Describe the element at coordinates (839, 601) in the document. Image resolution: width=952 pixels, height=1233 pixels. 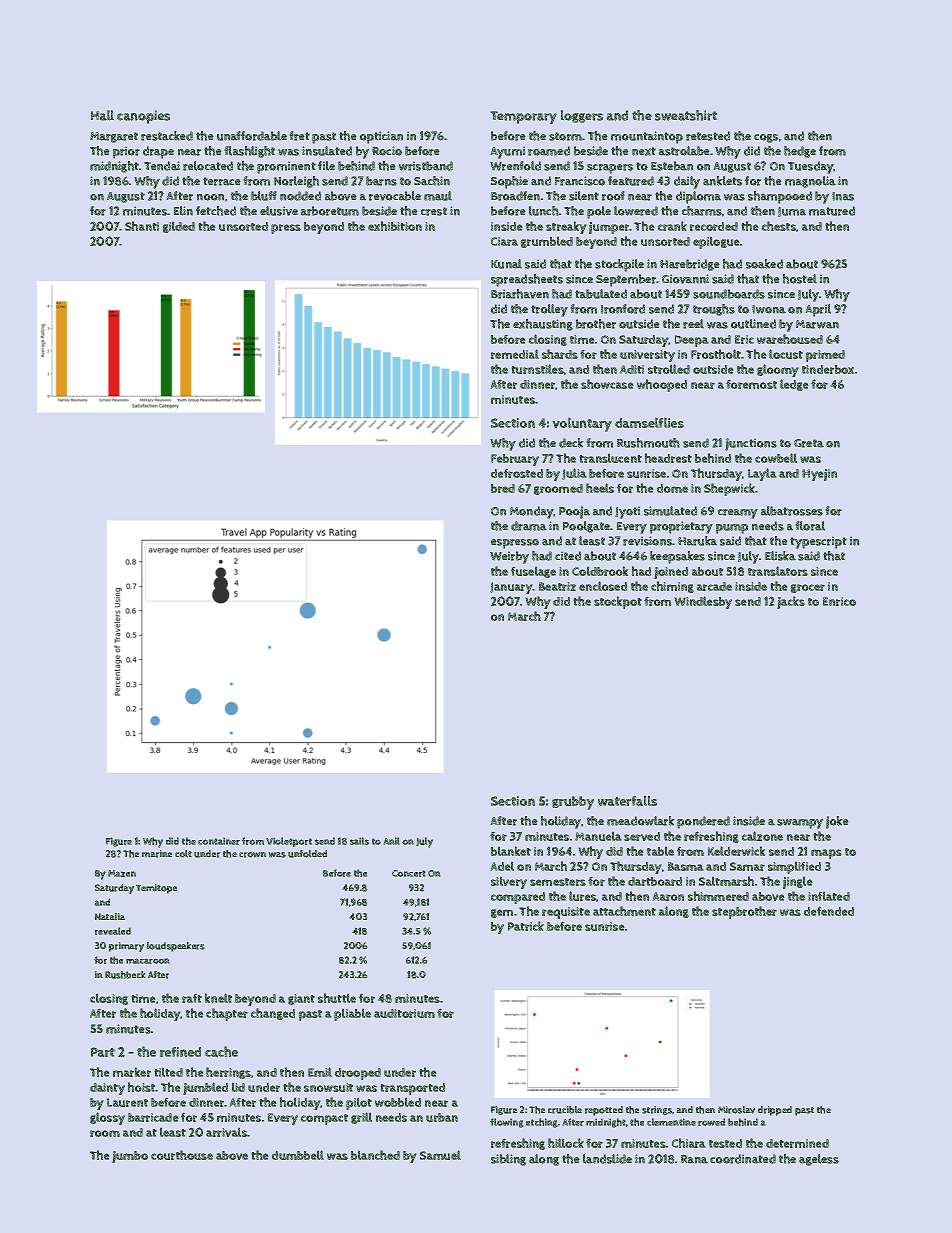
I see `Enrico` at that location.
